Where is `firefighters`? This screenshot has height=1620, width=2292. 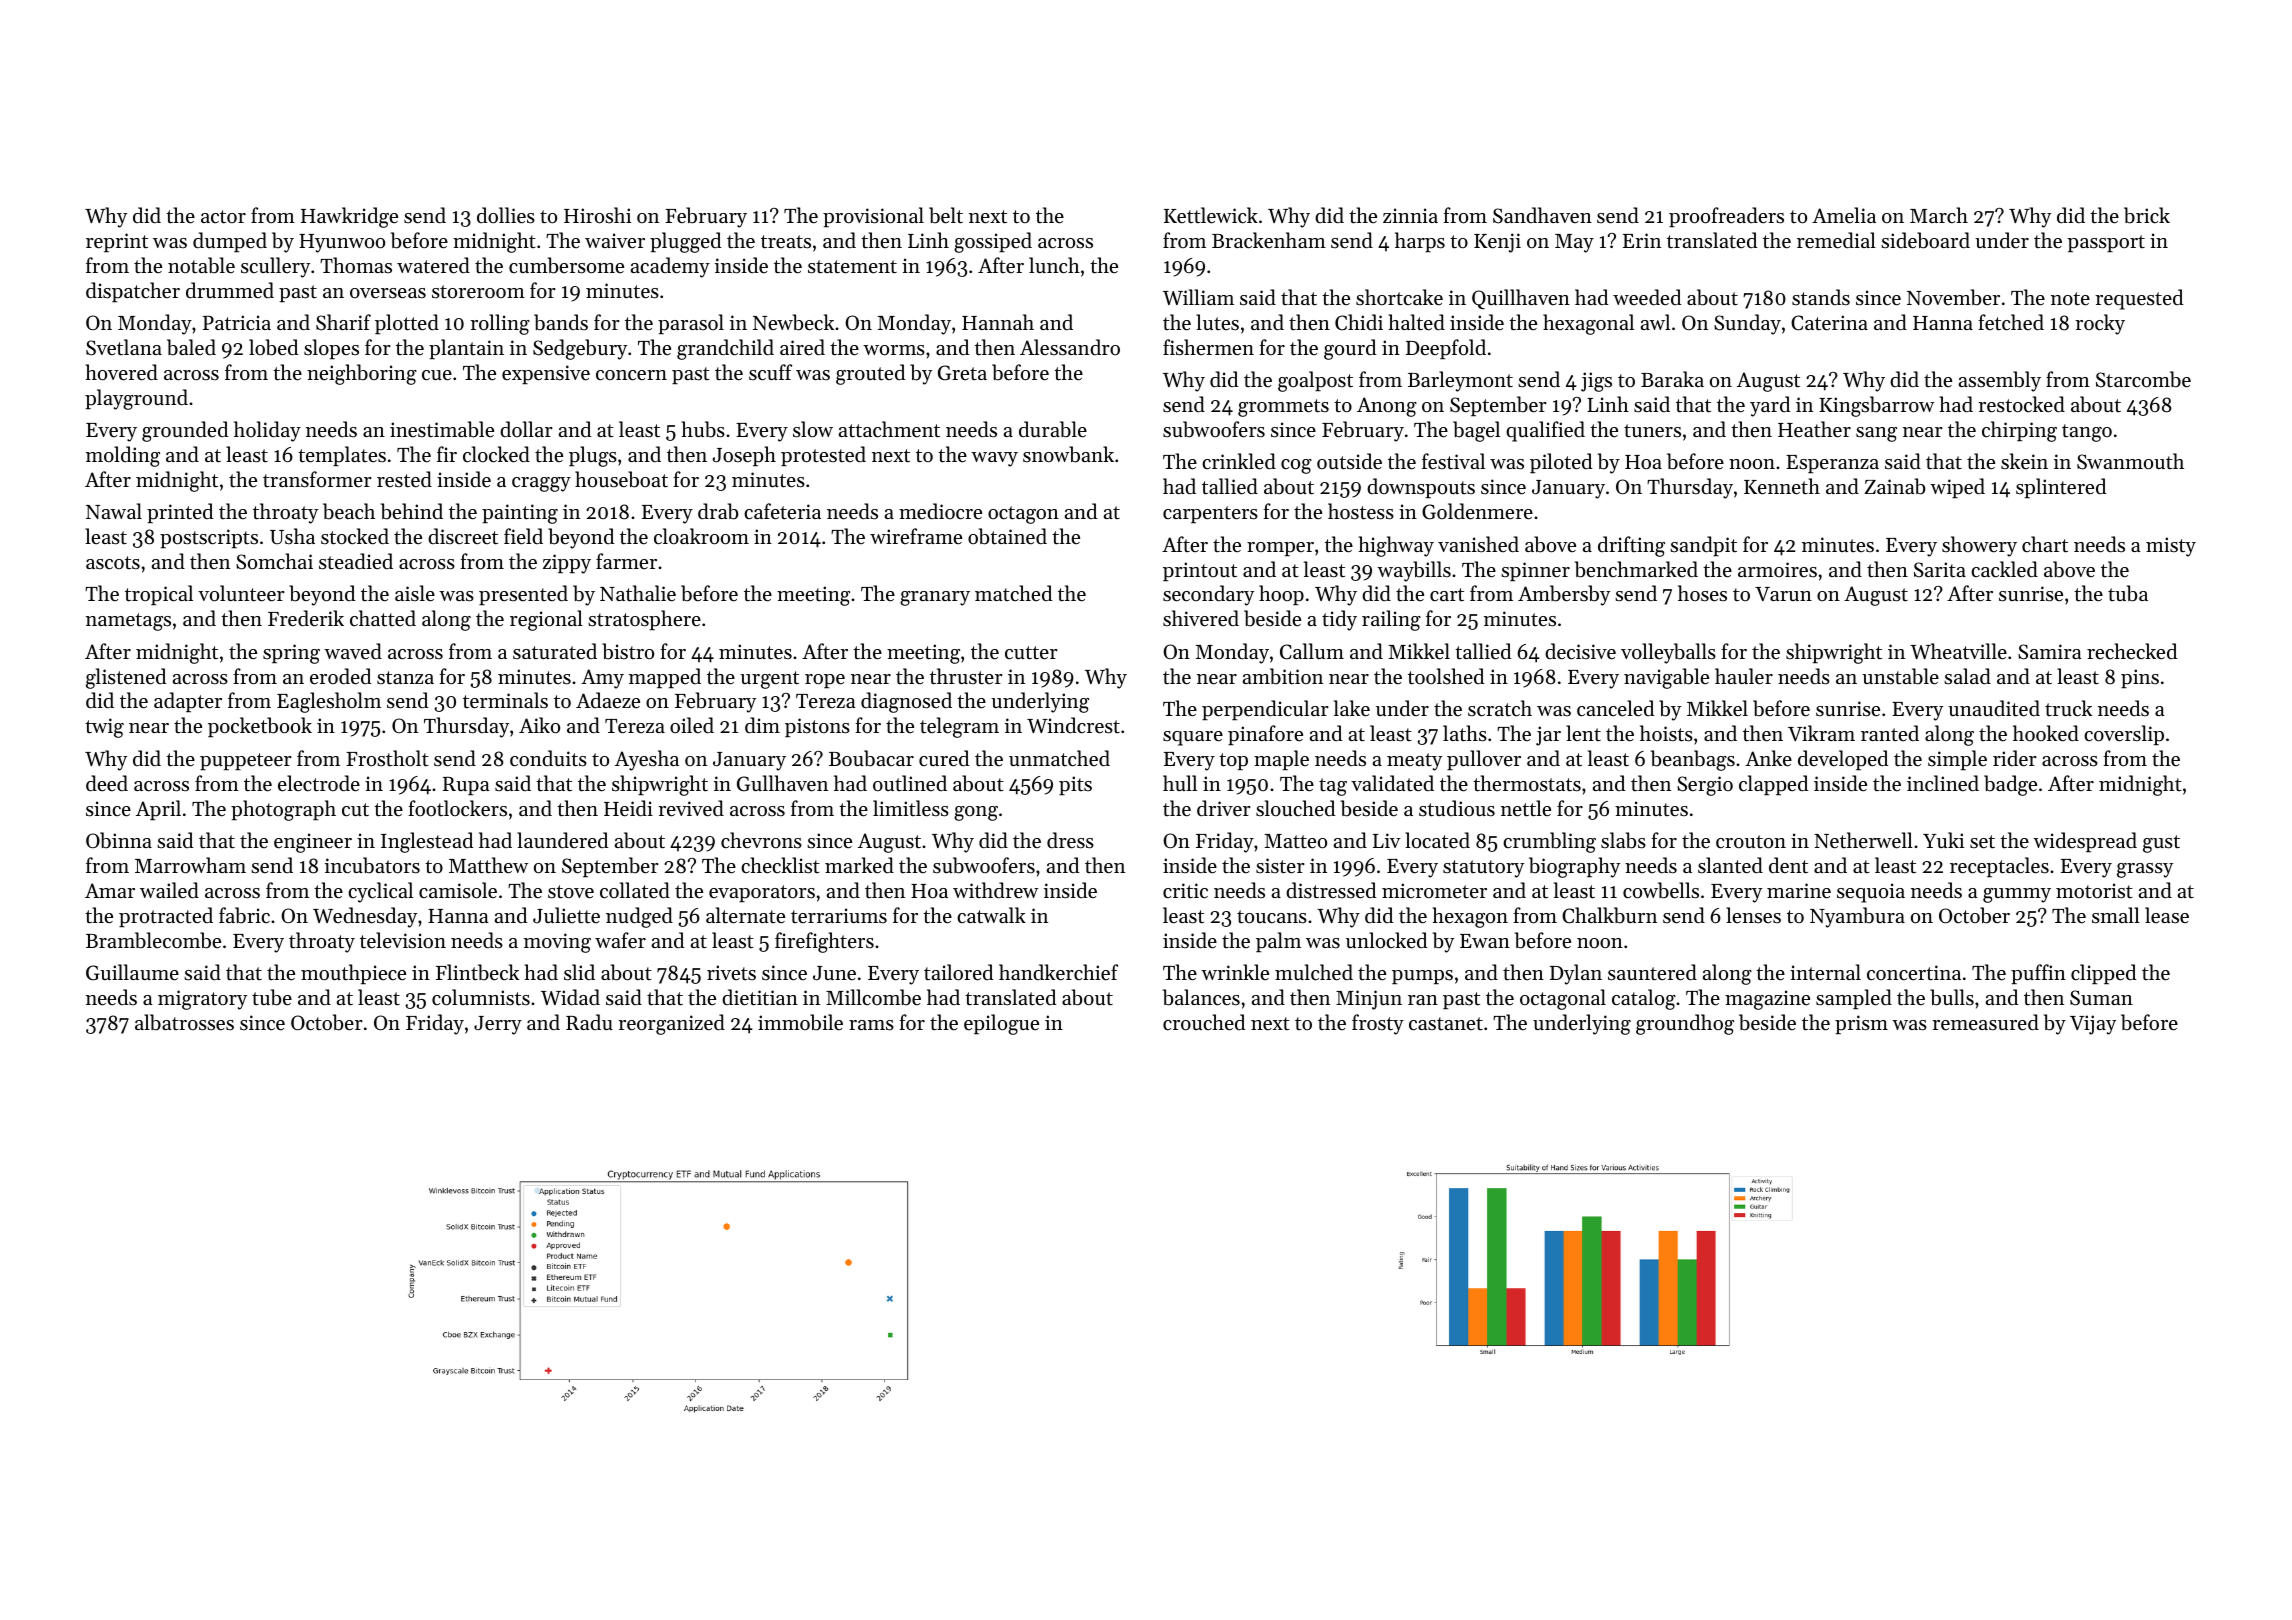
firefighters is located at coordinates (824, 942).
